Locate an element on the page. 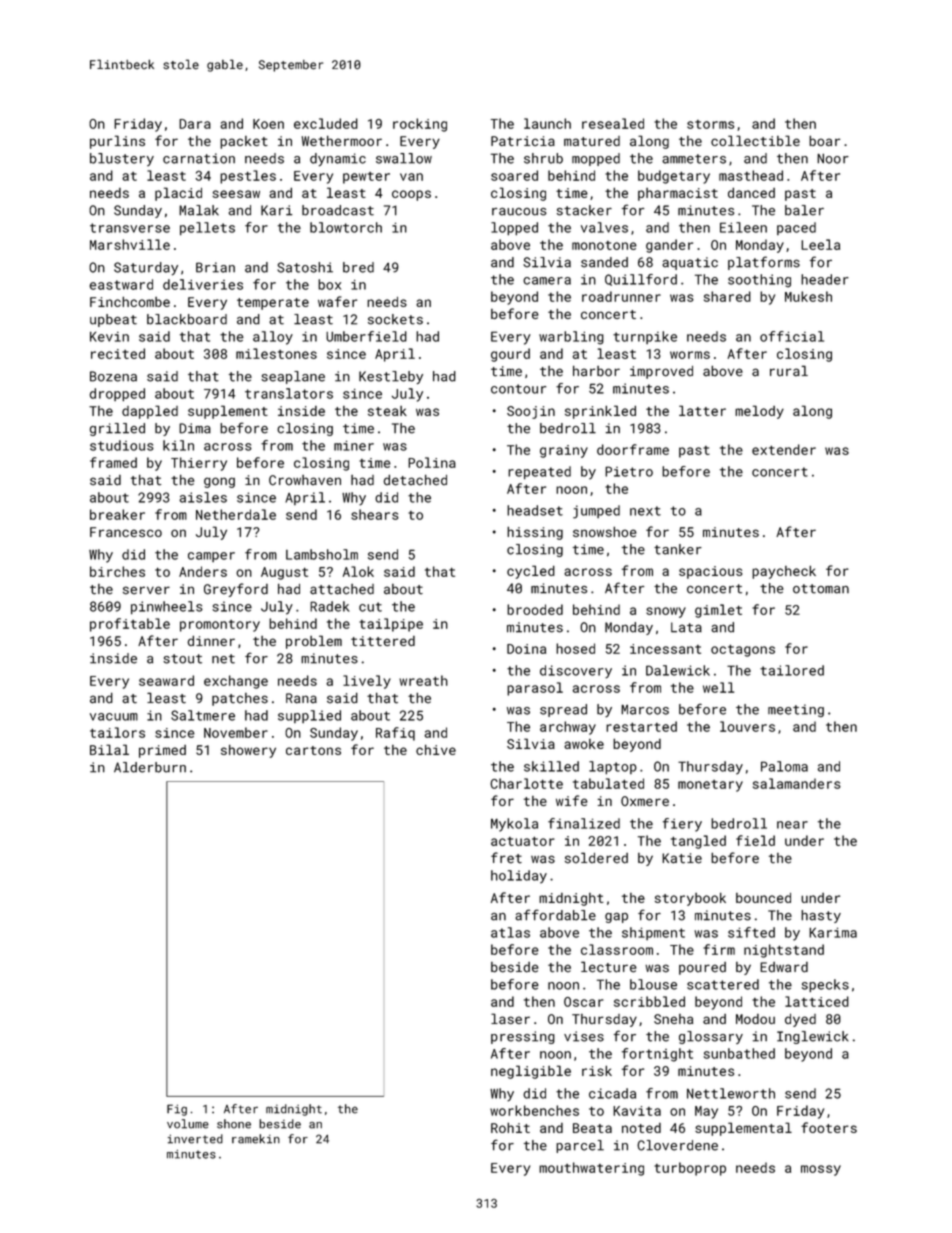  Alok is located at coordinates (358, 571).
